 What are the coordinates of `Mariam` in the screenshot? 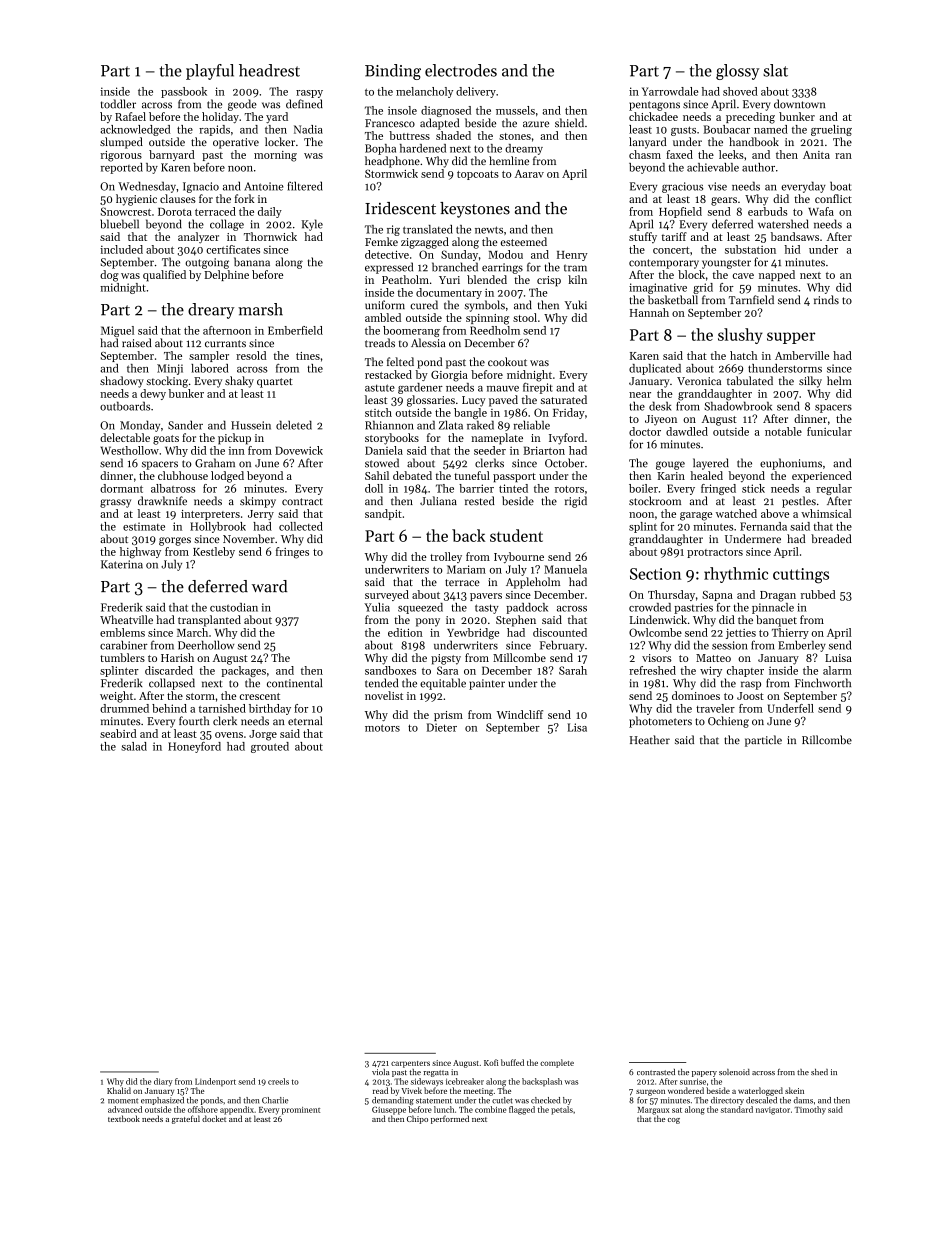 It's located at (466, 569).
